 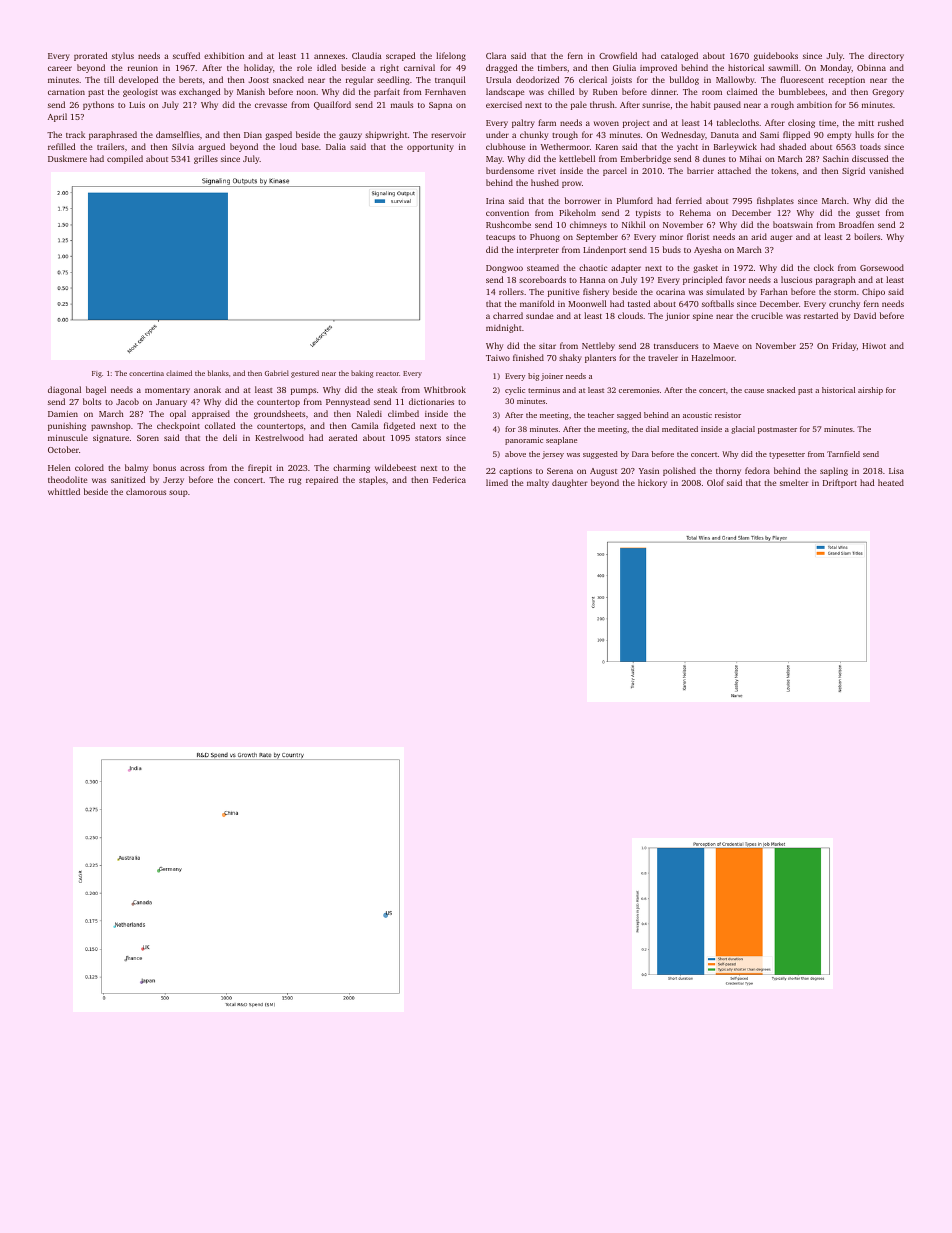 What do you see at coordinates (277, 373) in the screenshot?
I see `Gabriel` at bounding box center [277, 373].
